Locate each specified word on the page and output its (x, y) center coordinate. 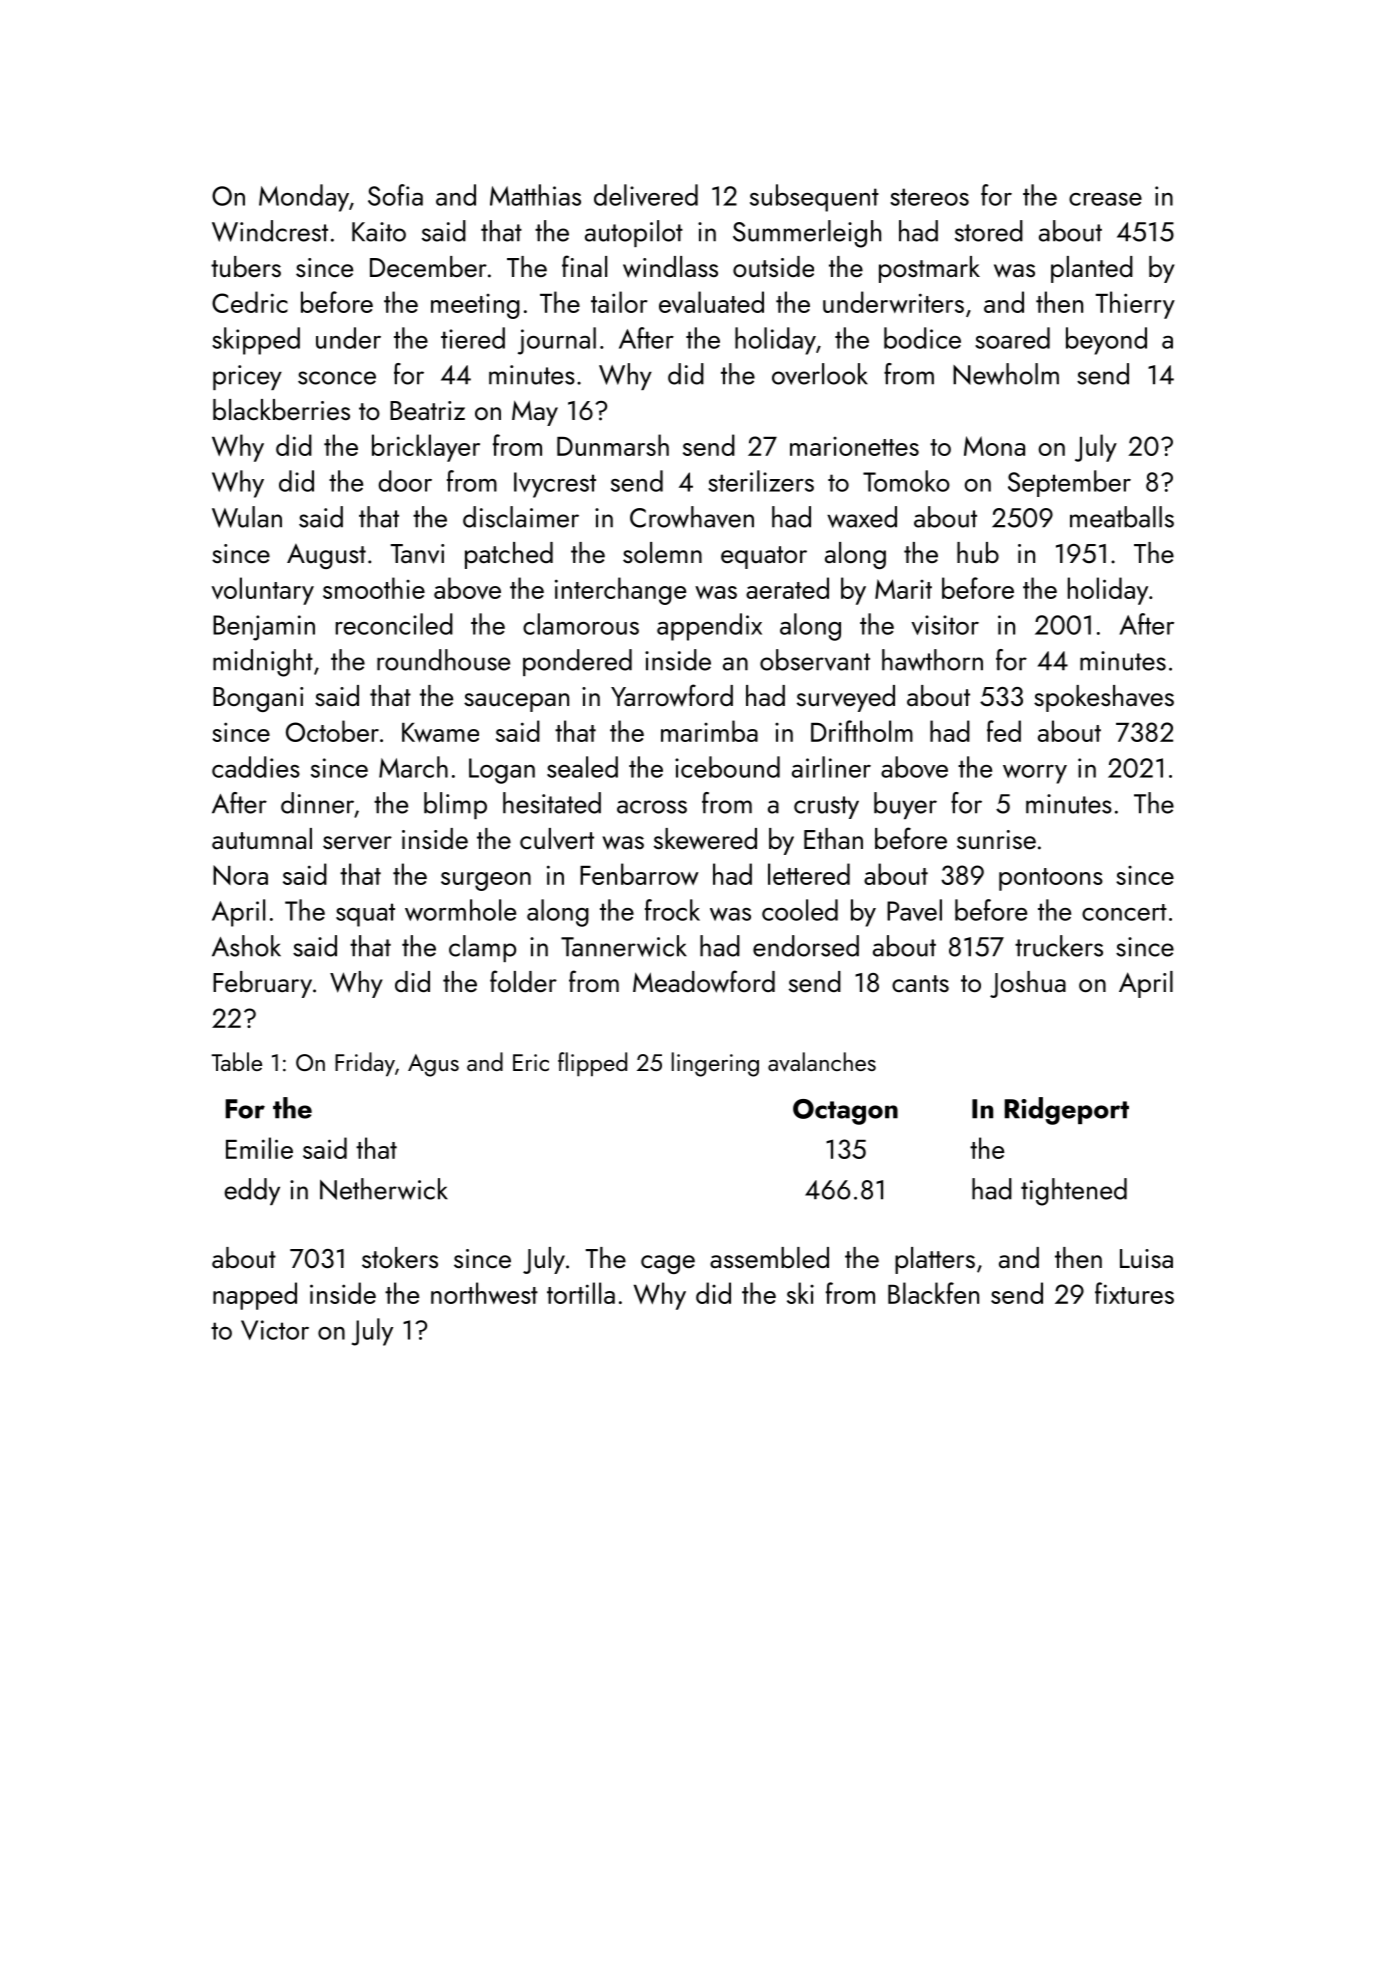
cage (668, 1264)
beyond (1106, 341)
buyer (905, 805)
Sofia (395, 195)
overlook (820, 374)
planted (1092, 269)
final (584, 266)
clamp (482, 948)
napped (255, 1296)
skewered (705, 839)
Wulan (247, 517)
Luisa (1146, 1258)
